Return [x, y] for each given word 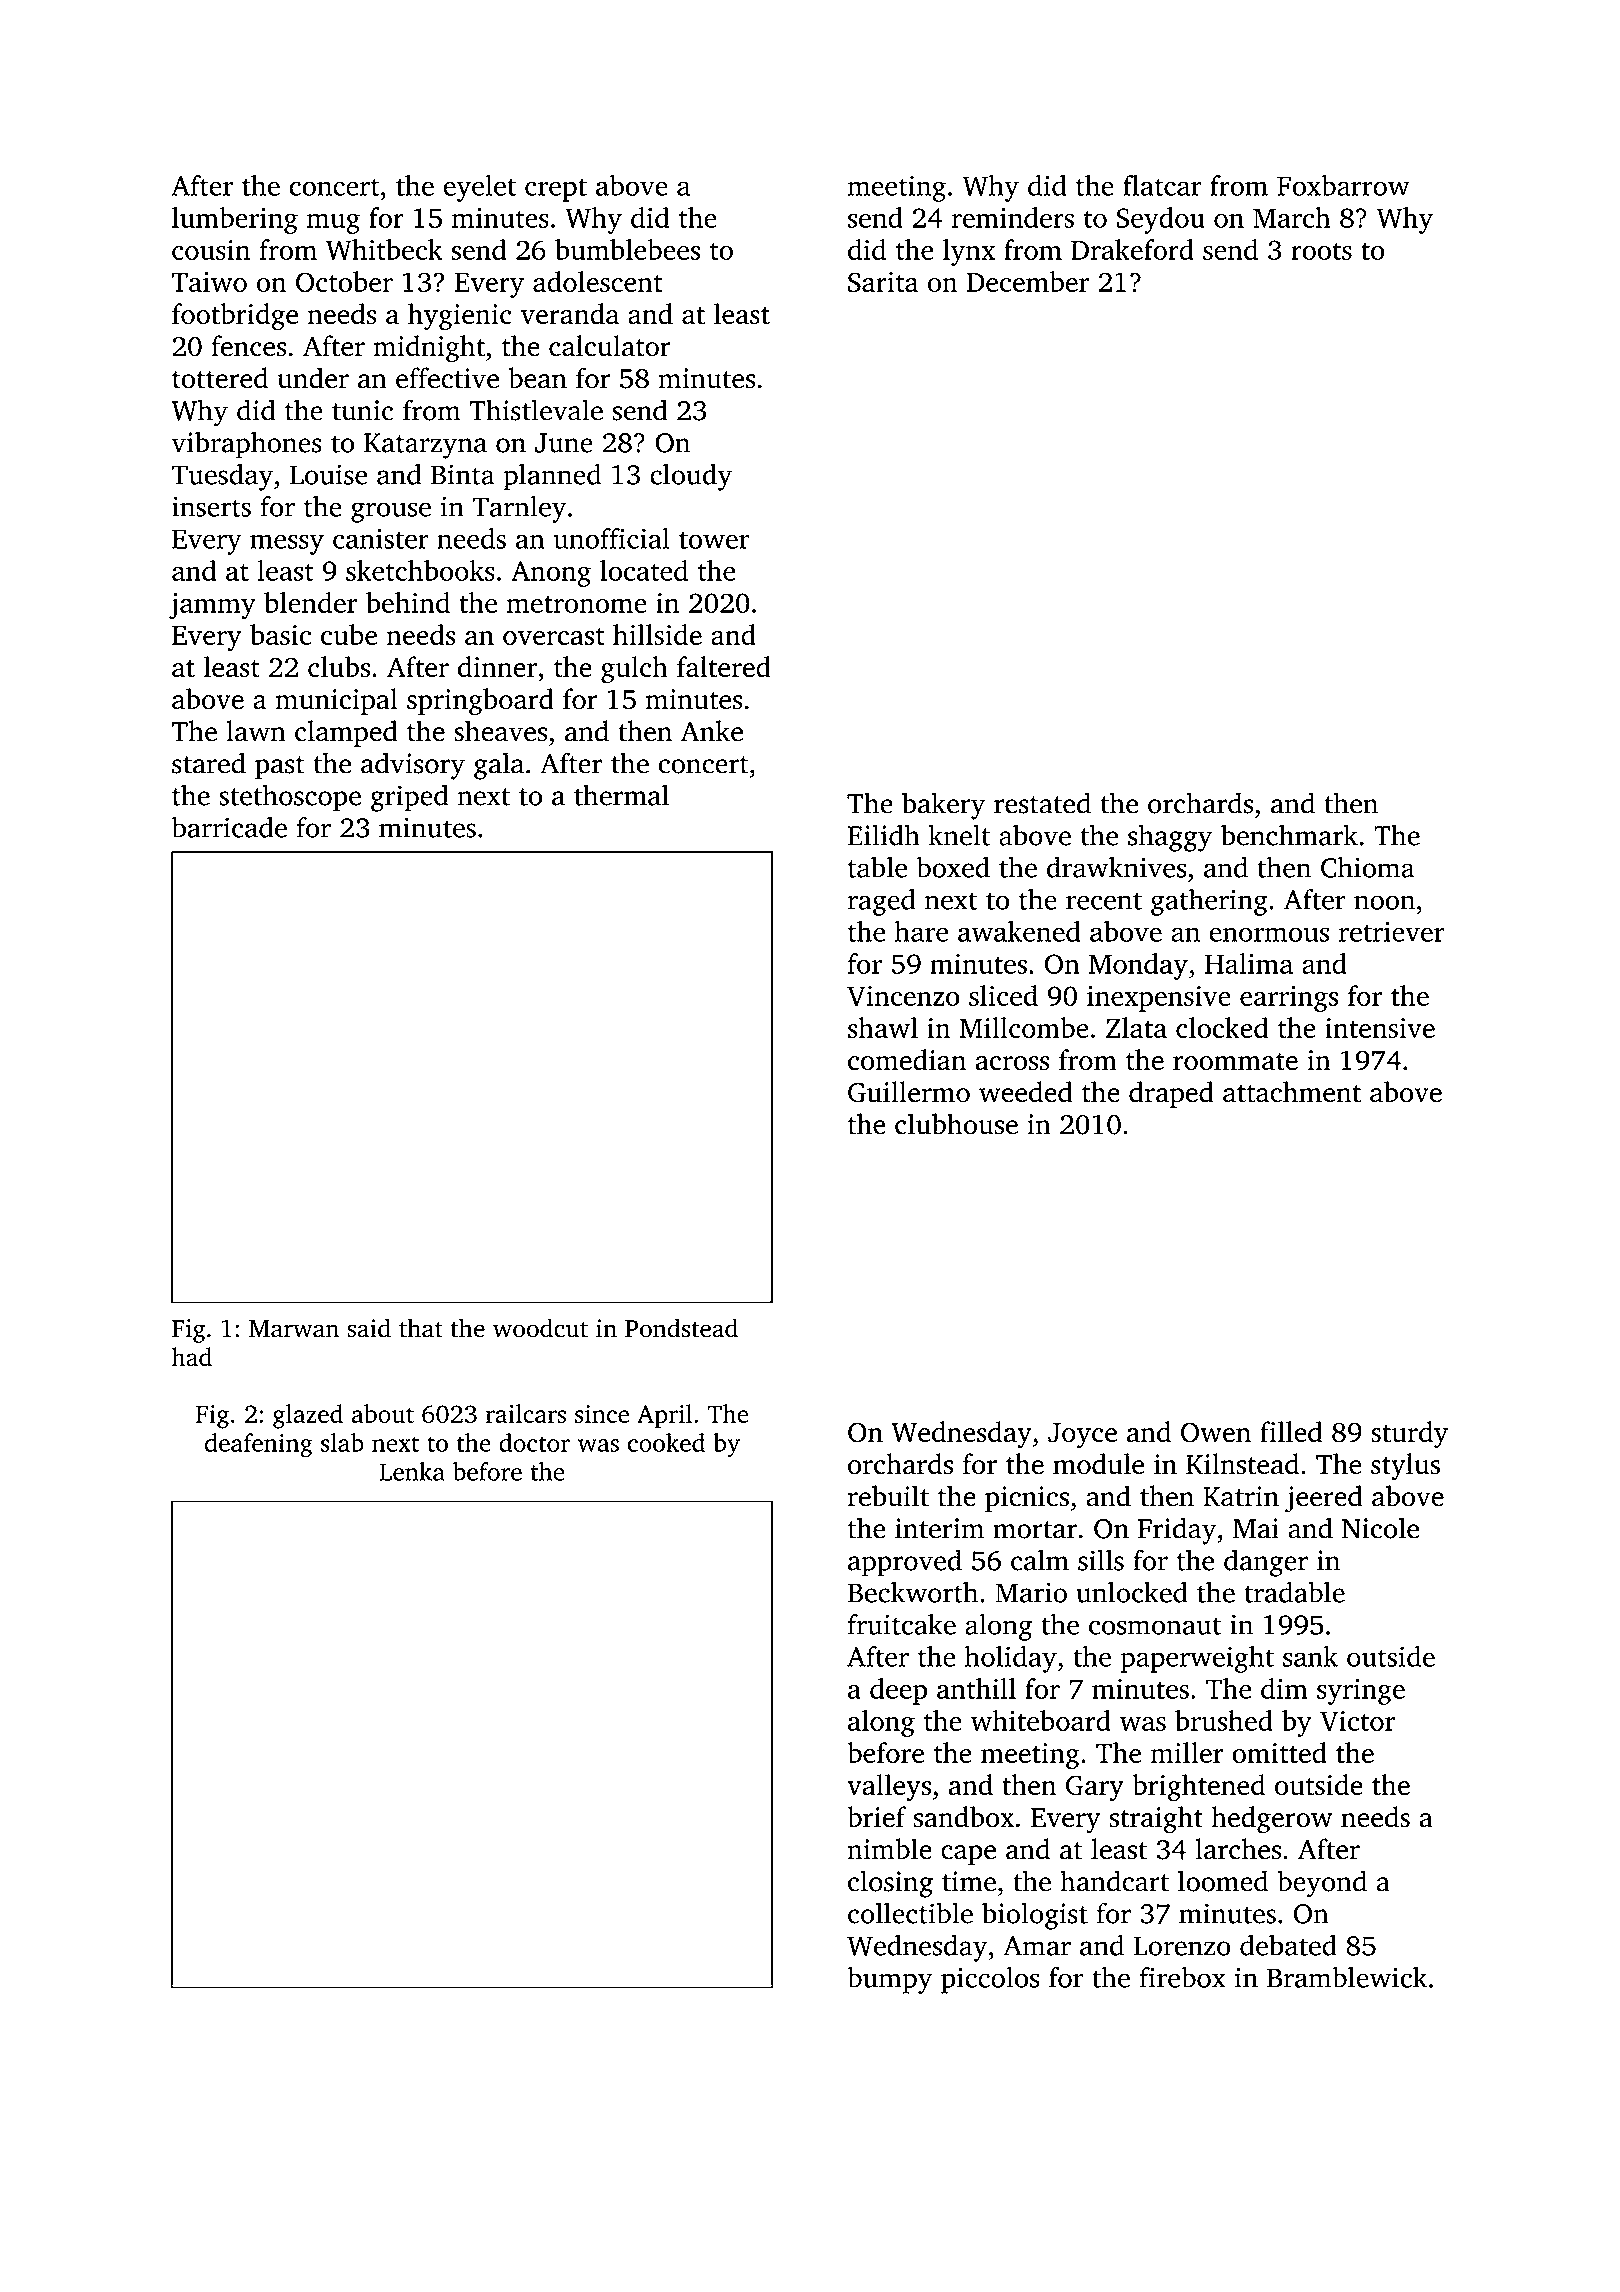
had [192, 1356]
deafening [259, 1445]
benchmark [1289, 835]
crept [556, 190]
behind [408, 602]
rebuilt [888, 1496]
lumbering [235, 220]
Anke [712, 731]
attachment [1292, 1092]
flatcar [1162, 185]
